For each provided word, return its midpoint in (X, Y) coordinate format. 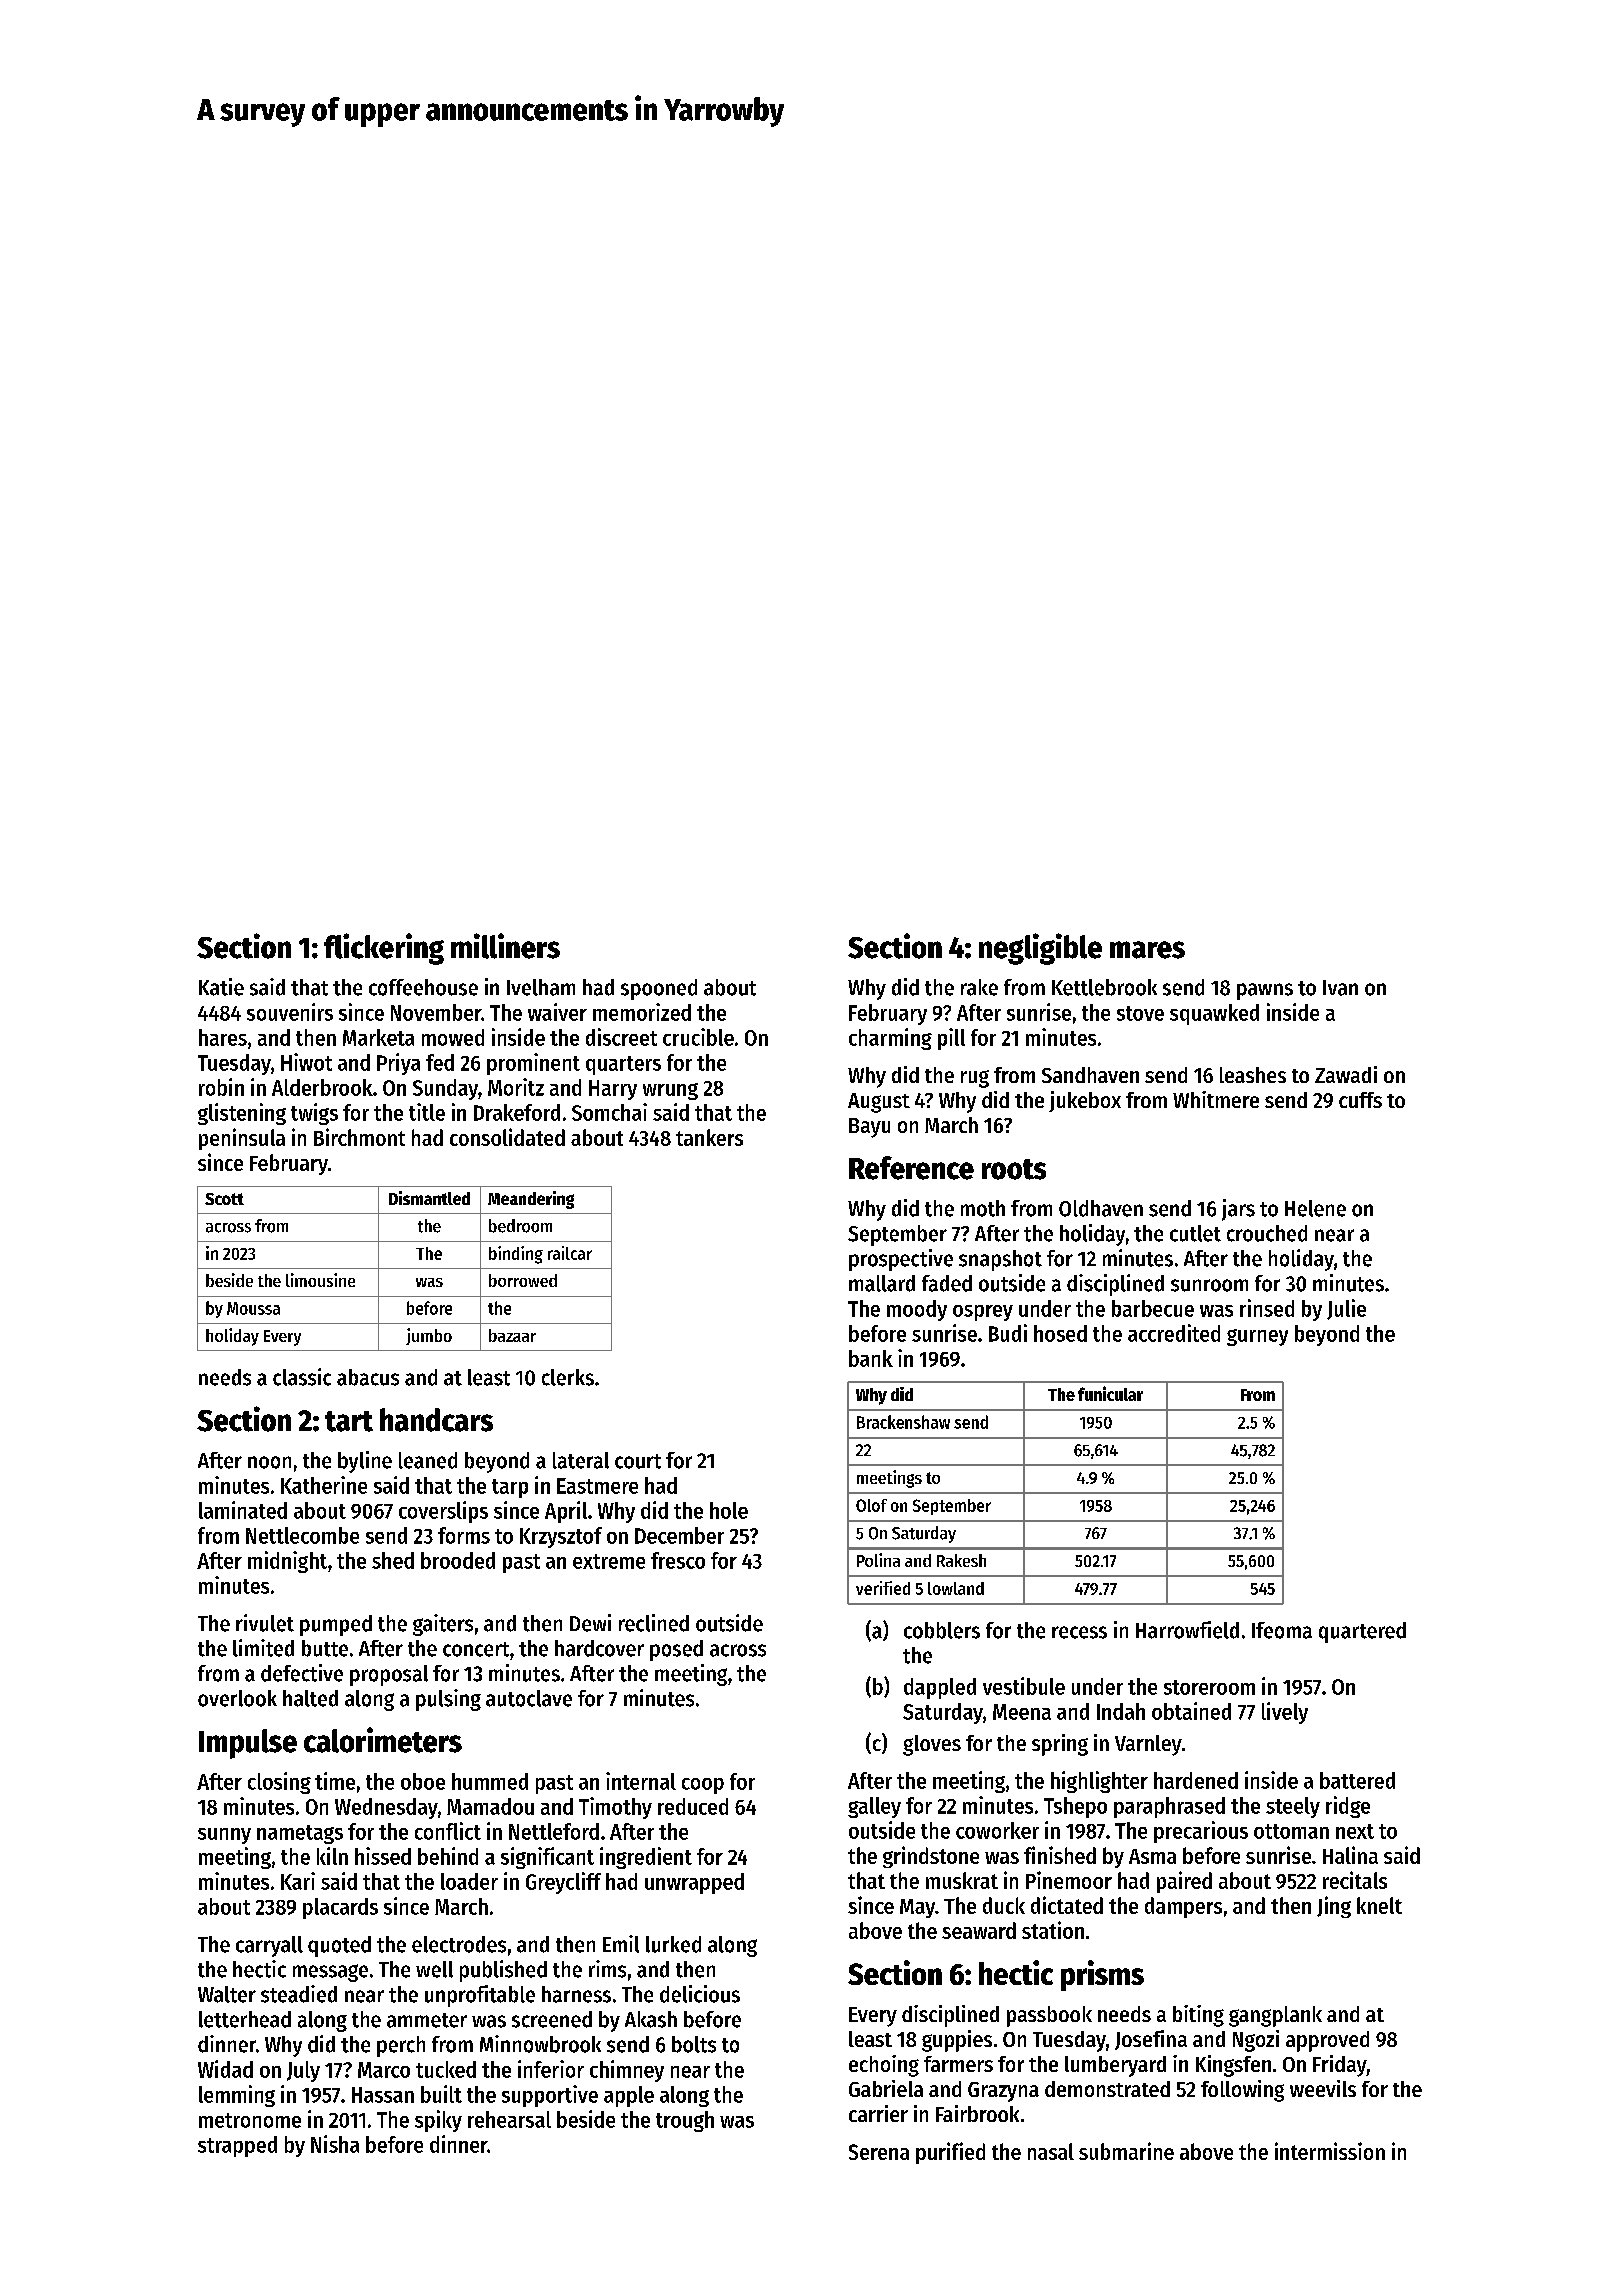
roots (1014, 1169)
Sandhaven (1090, 1075)
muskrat (962, 1880)
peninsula (242, 1139)
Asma (1152, 1856)
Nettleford (554, 1831)
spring (1060, 1745)
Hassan (383, 2095)
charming (890, 1039)
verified (883, 1588)
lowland (956, 1588)
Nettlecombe (302, 1535)
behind (448, 1856)
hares (223, 1037)
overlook (237, 1698)
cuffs (1360, 1100)
